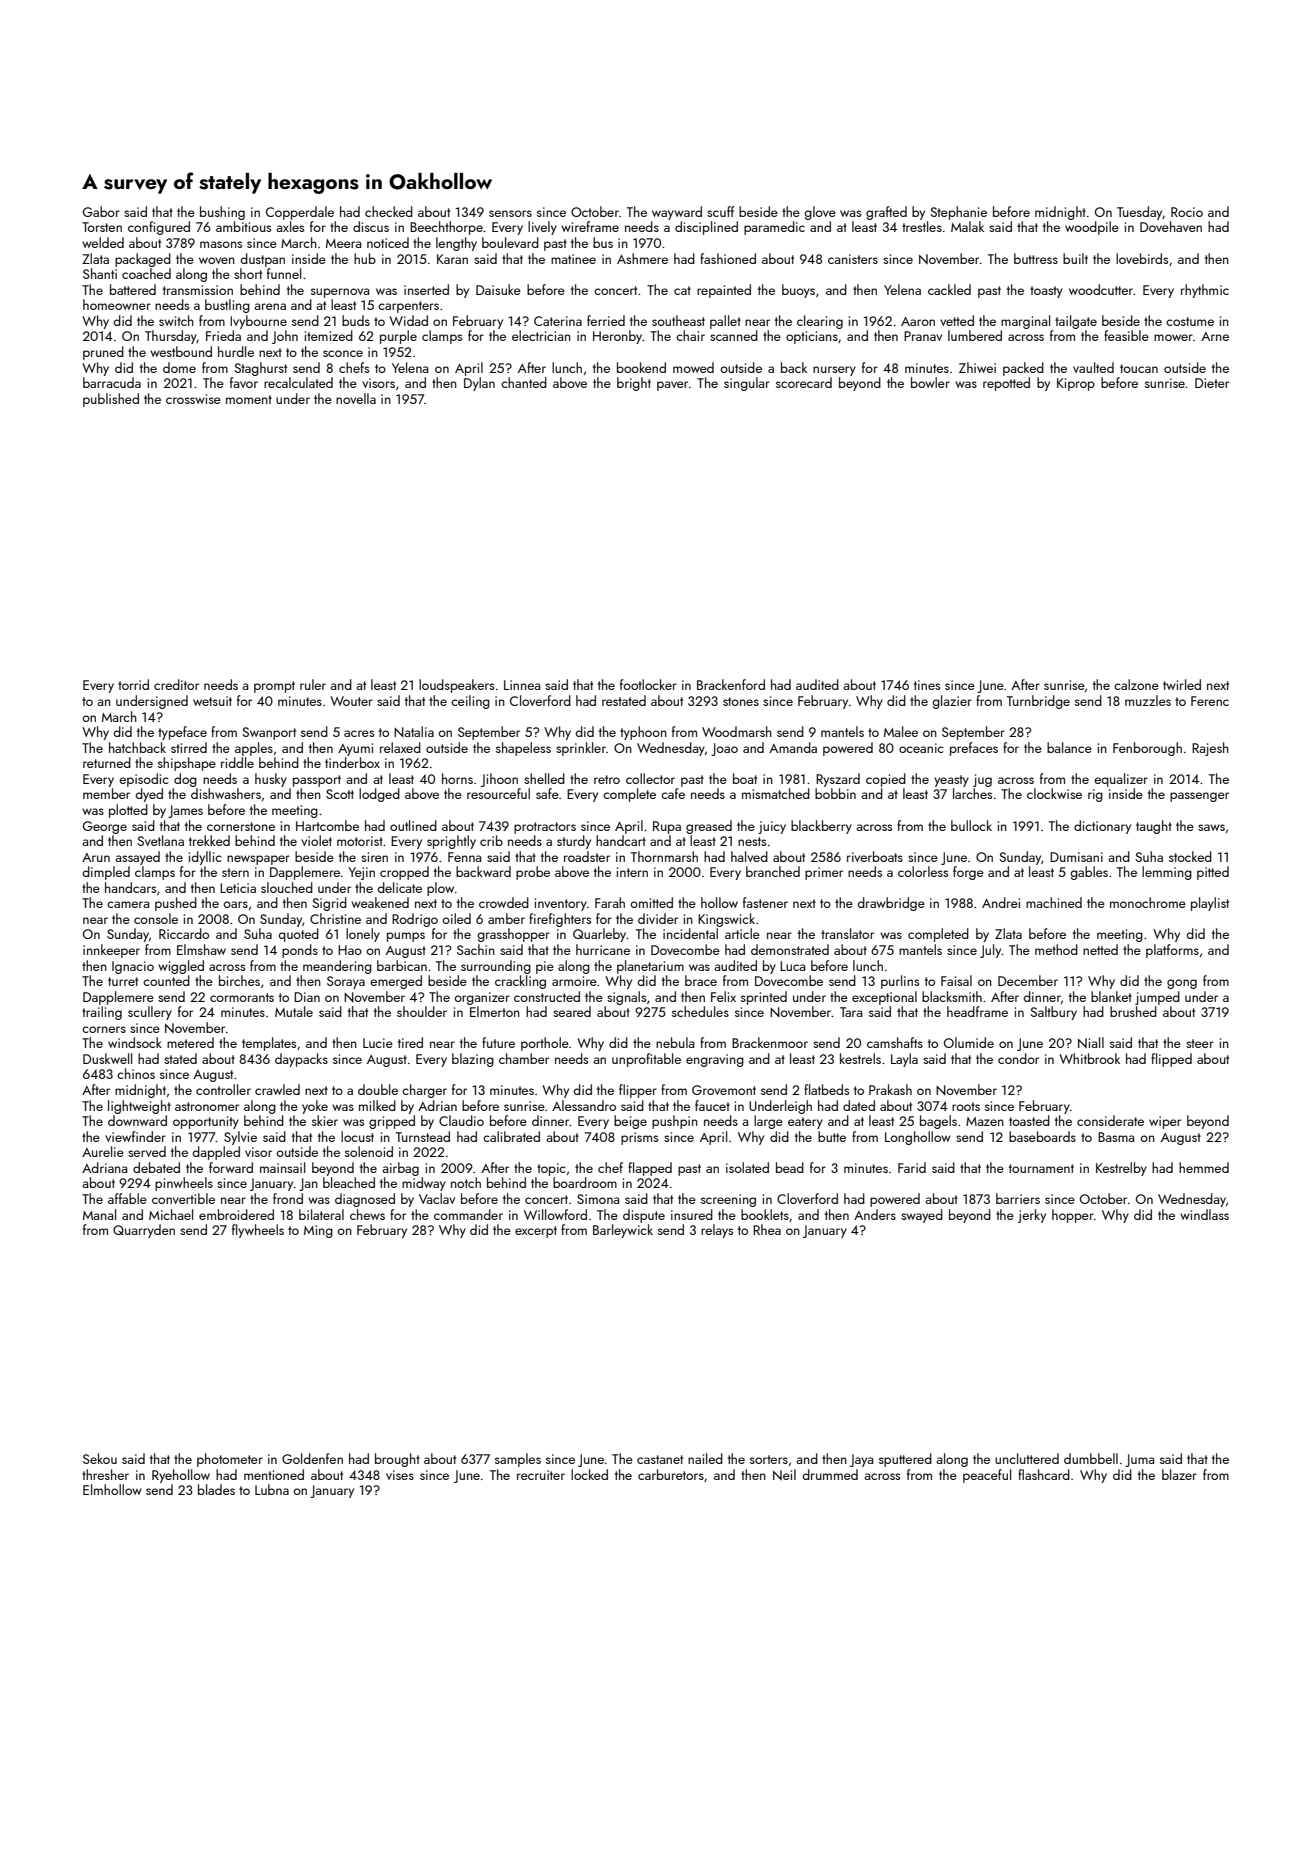  I want to click on baseboards, so click(1042, 1136).
